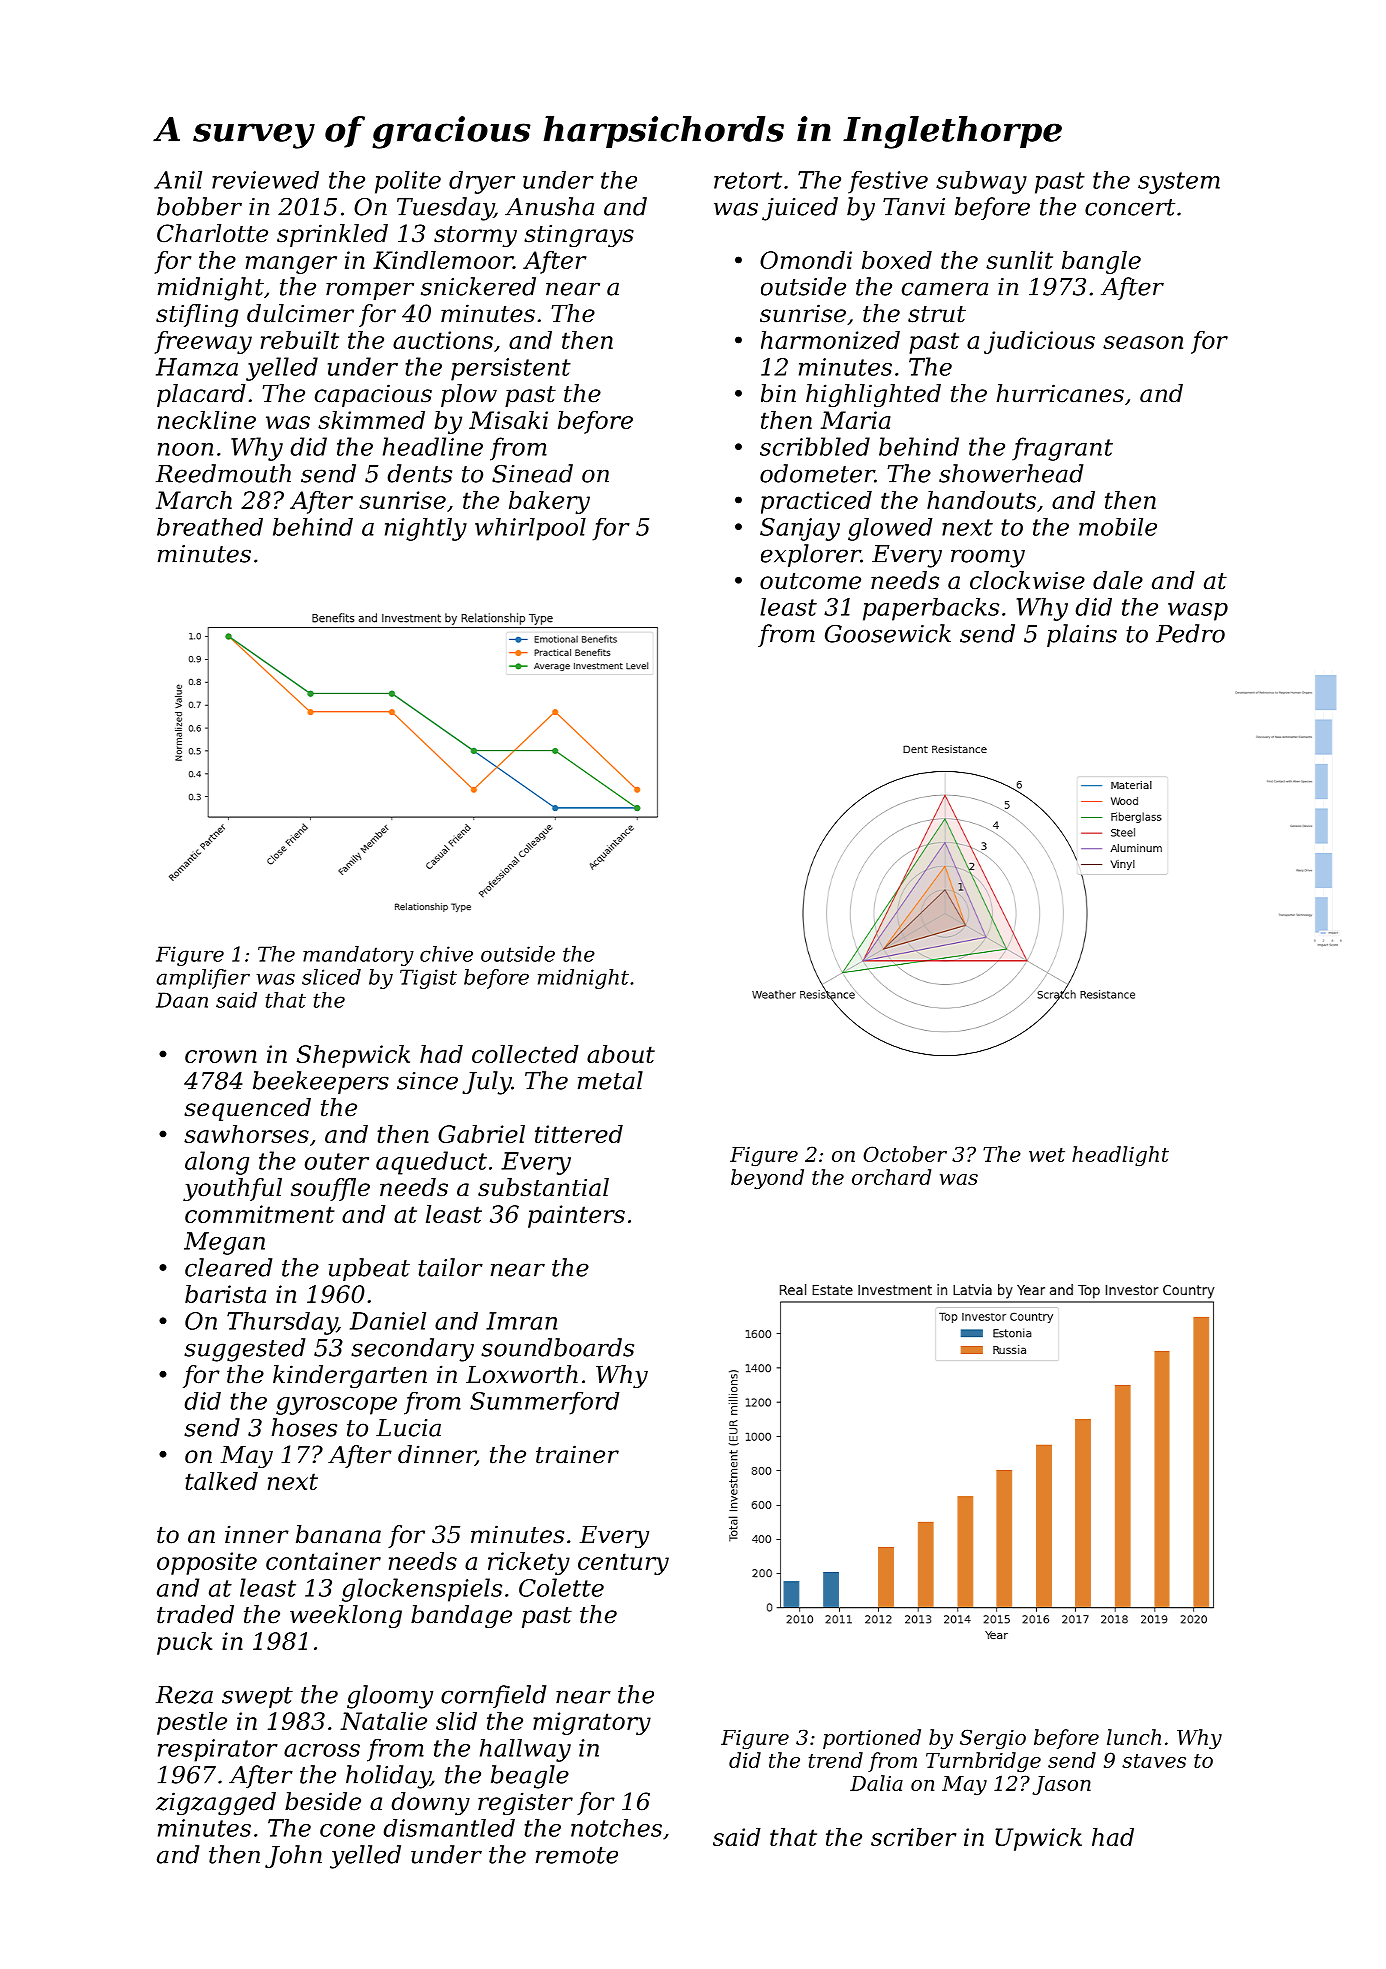  What do you see at coordinates (1120, 1156) in the document?
I see `headlight` at bounding box center [1120, 1156].
